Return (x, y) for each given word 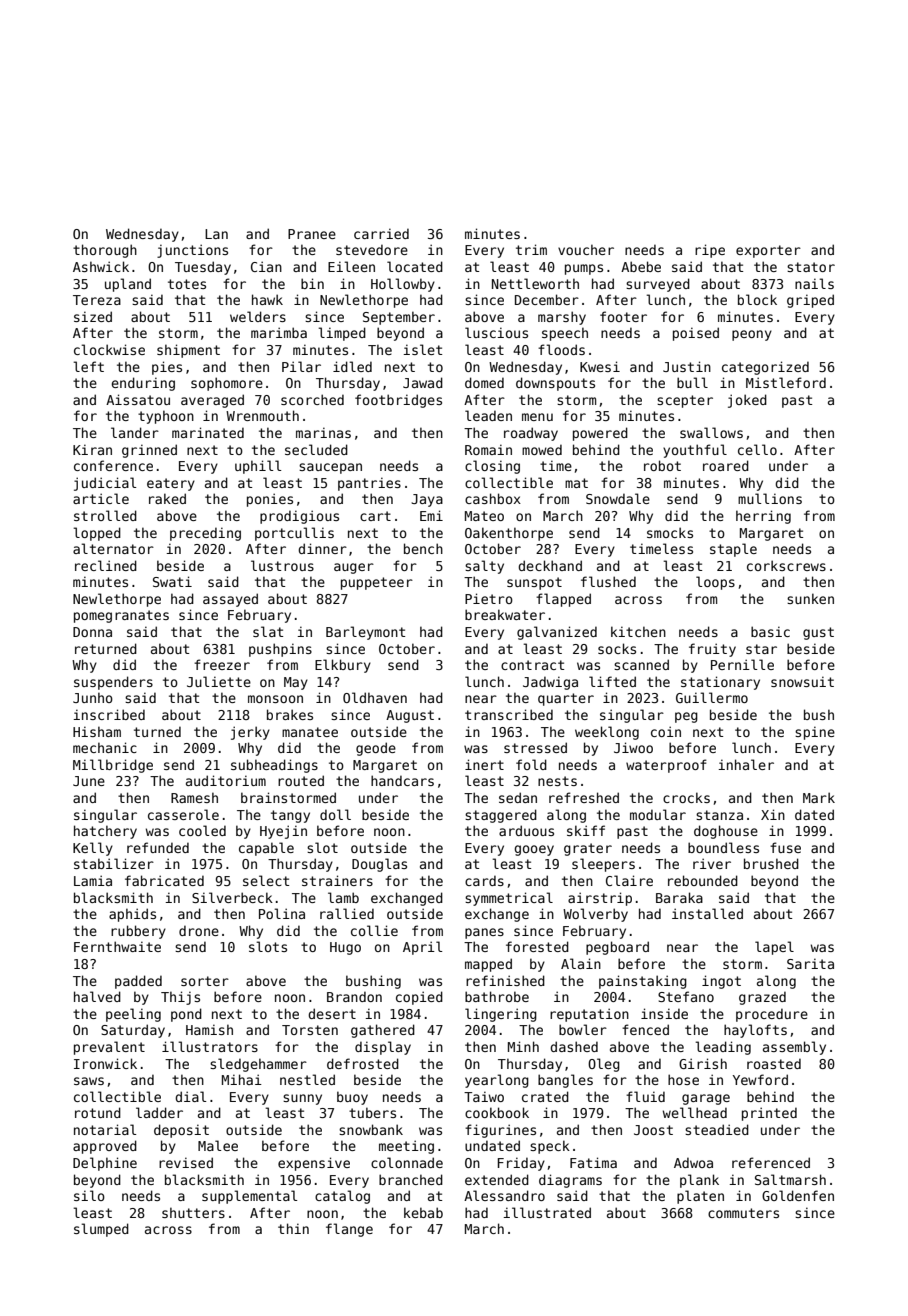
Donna (92, 632)
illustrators (210, 1046)
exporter (768, 251)
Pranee (312, 234)
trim (531, 249)
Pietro (489, 598)
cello (757, 449)
